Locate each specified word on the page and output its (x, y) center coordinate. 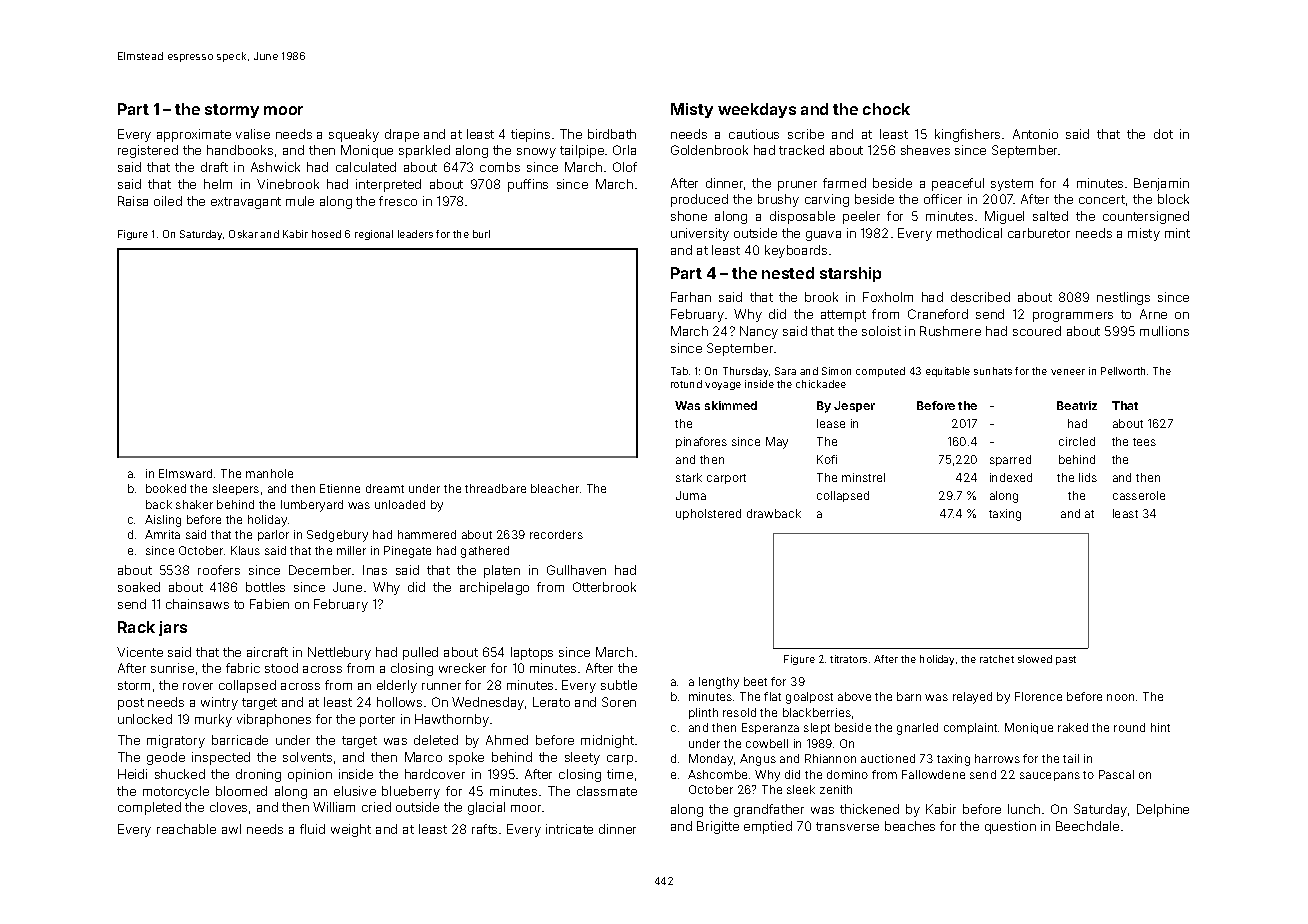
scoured (1037, 331)
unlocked (145, 719)
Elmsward (185, 473)
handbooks (240, 150)
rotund (686, 384)
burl (481, 234)
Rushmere (950, 331)
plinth (703, 713)
